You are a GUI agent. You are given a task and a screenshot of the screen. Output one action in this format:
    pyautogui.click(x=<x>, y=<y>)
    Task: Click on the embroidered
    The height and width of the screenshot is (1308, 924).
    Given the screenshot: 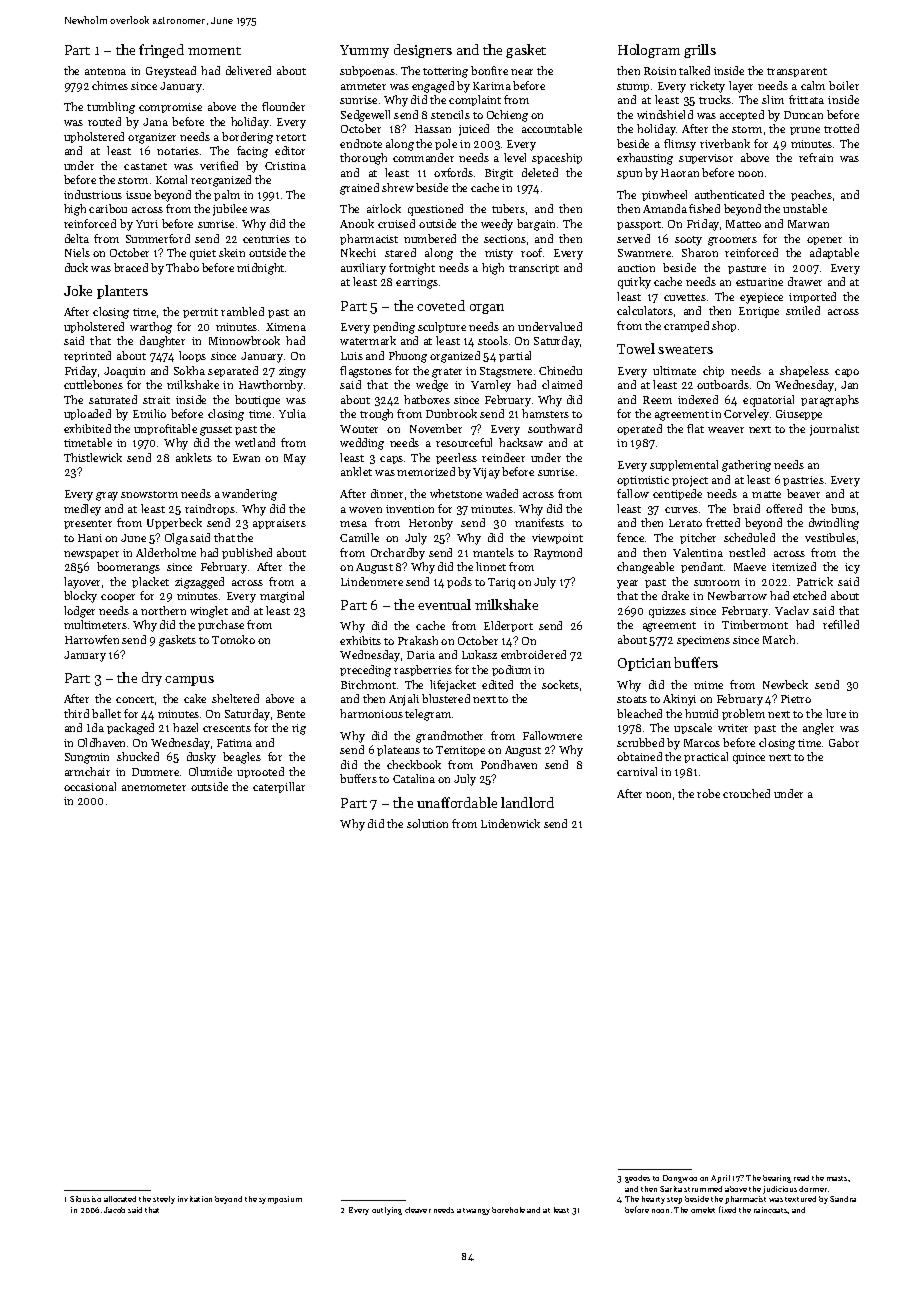 What is the action you would take?
    pyautogui.click(x=533, y=654)
